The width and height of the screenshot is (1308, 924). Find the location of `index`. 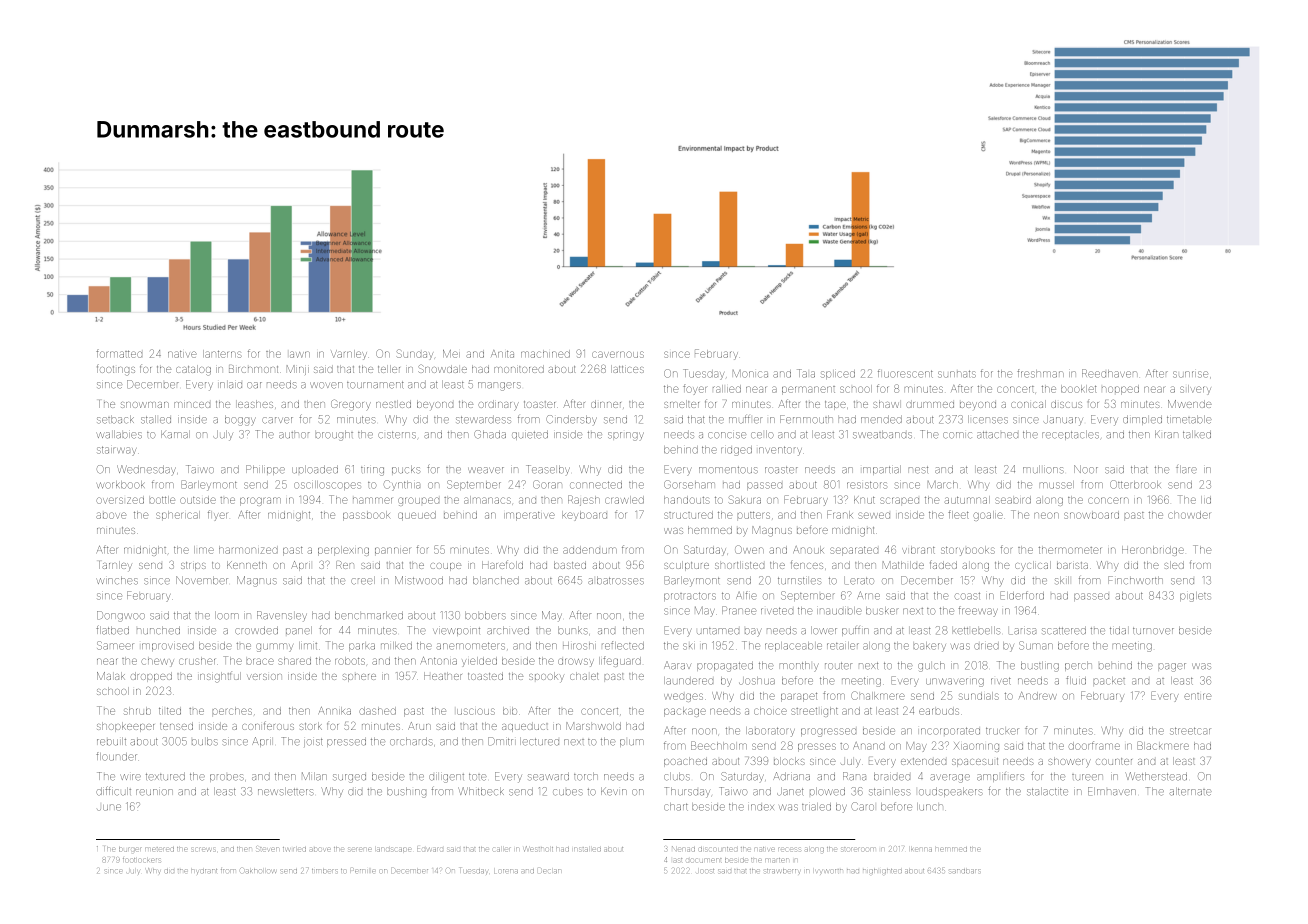

index is located at coordinates (761, 807).
